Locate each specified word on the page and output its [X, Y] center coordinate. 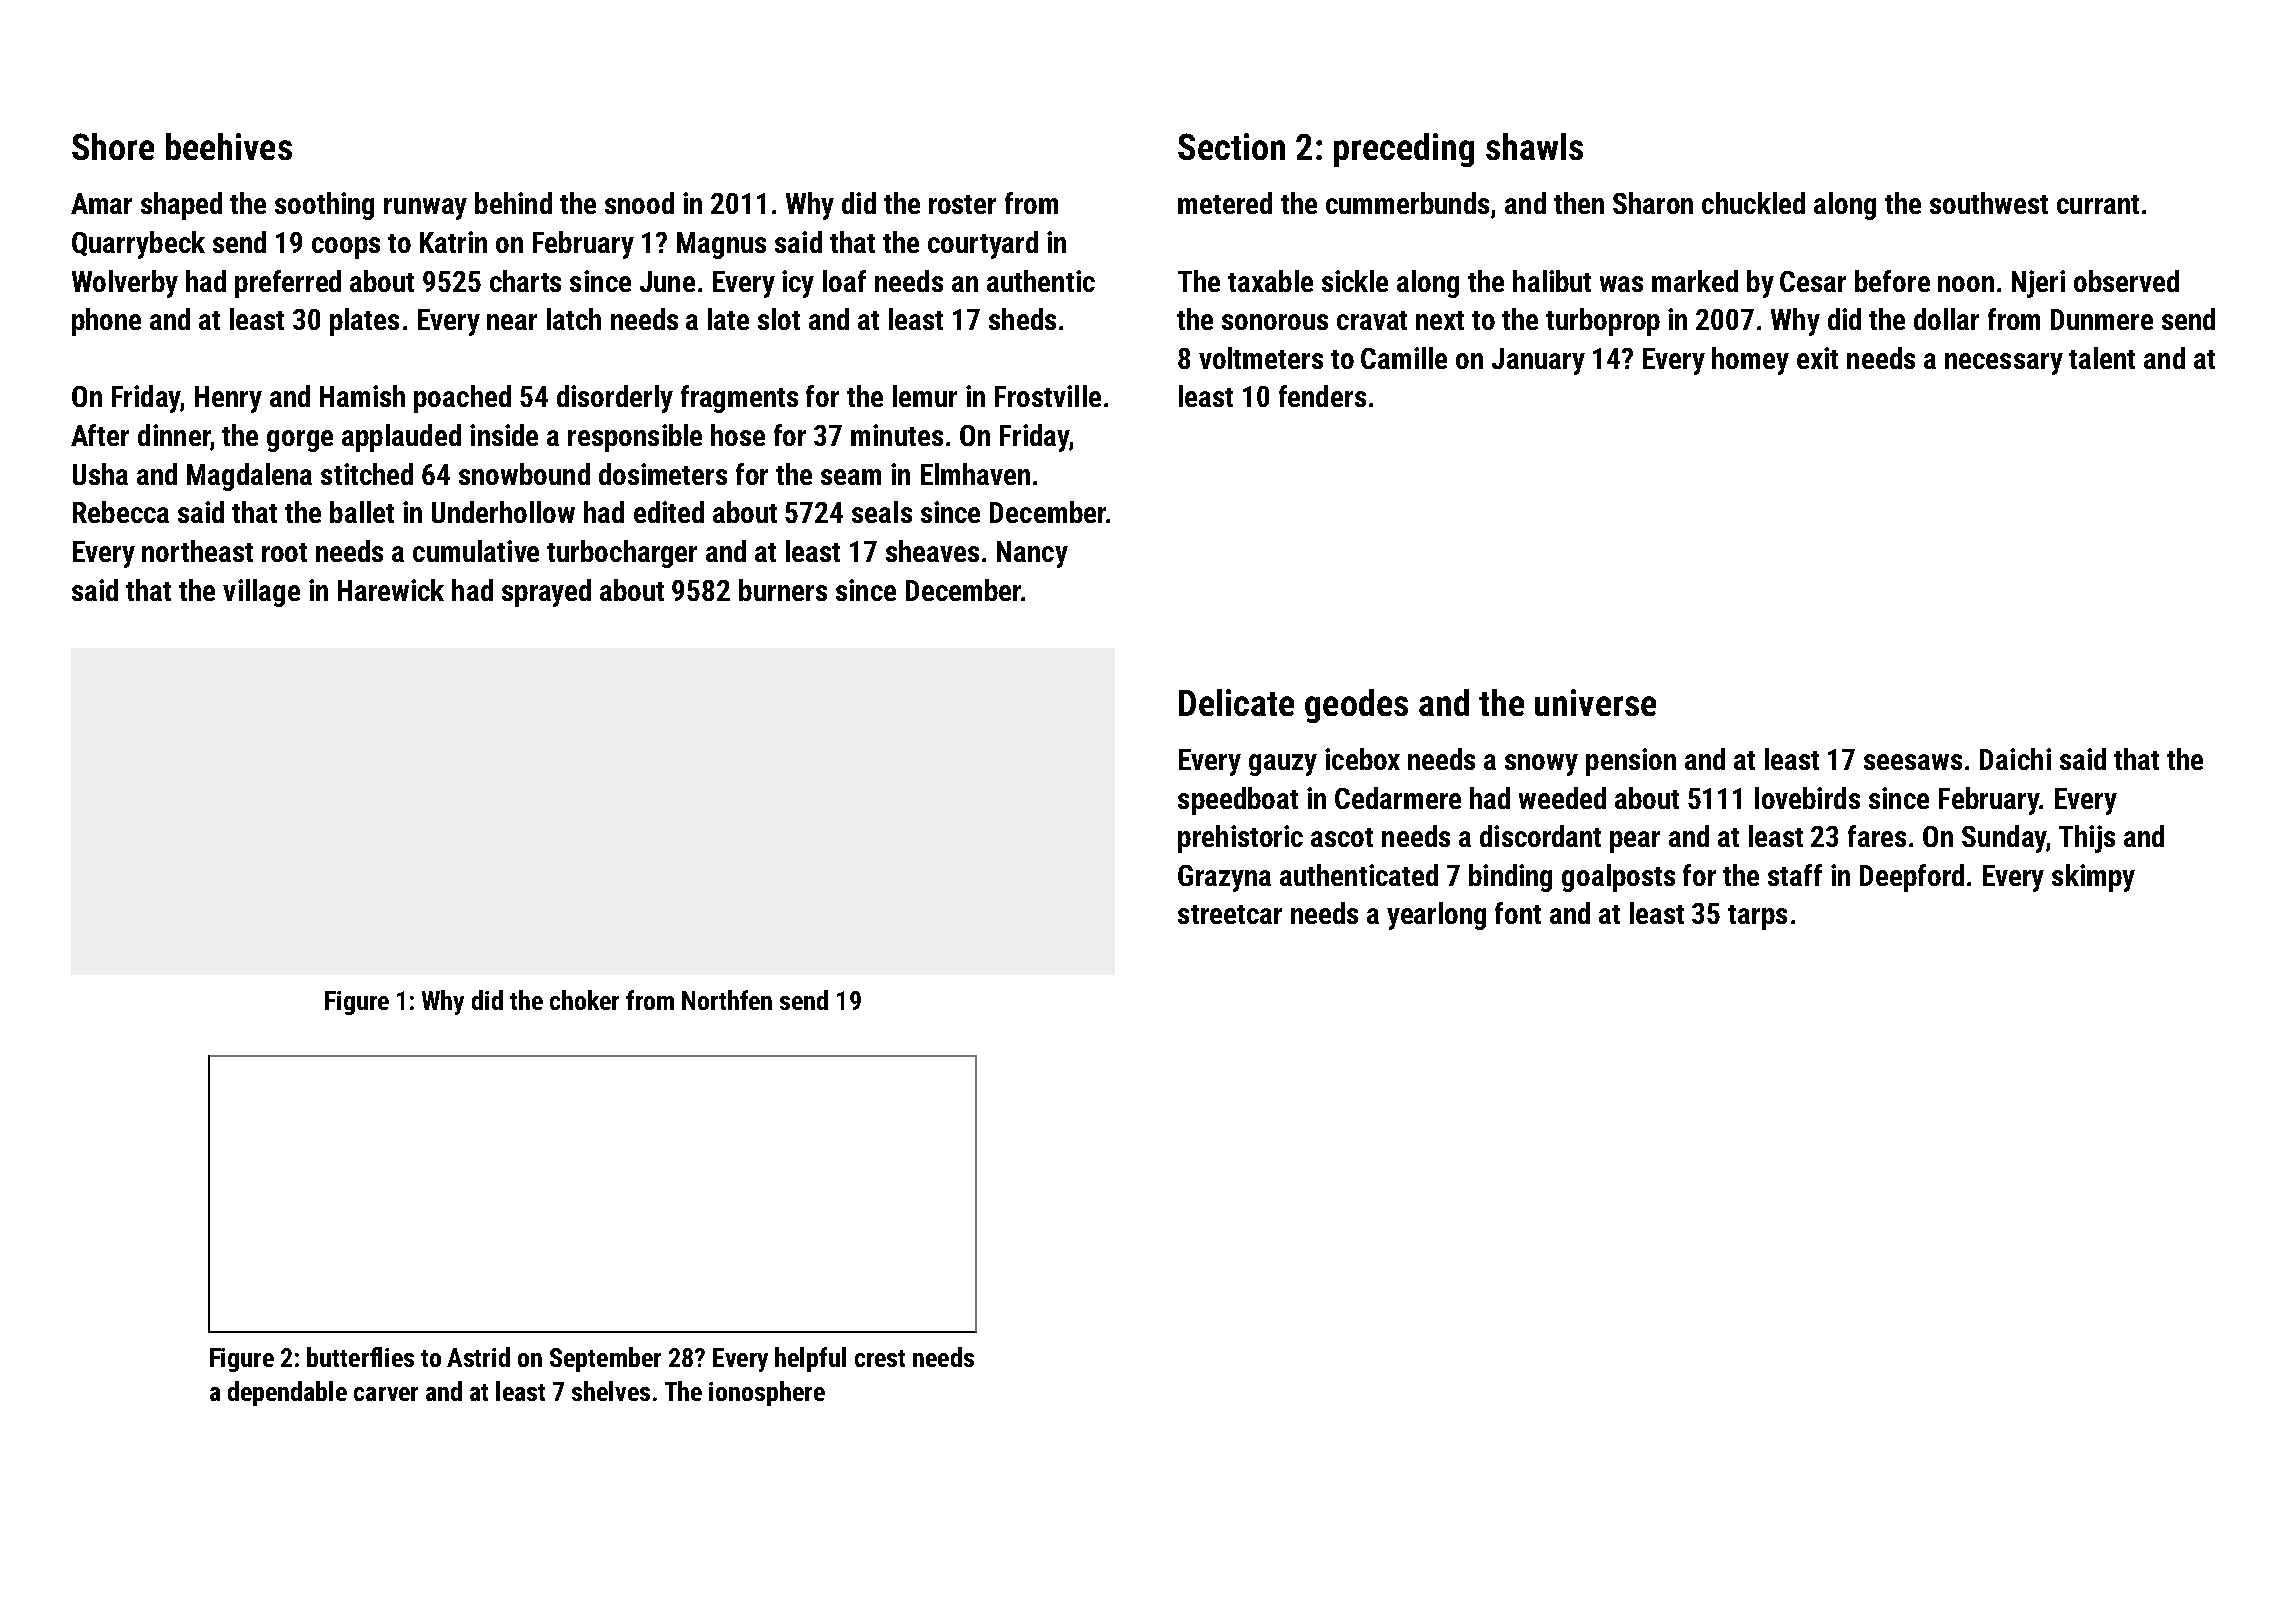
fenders [1322, 396]
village [261, 593]
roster [962, 204]
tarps [1757, 917]
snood [639, 203]
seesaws [1913, 762]
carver [386, 1394]
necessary [2004, 364]
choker [584, 1000]
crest [880, 1358]
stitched [367, 474]
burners [783, 590]
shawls [1534, 146]
